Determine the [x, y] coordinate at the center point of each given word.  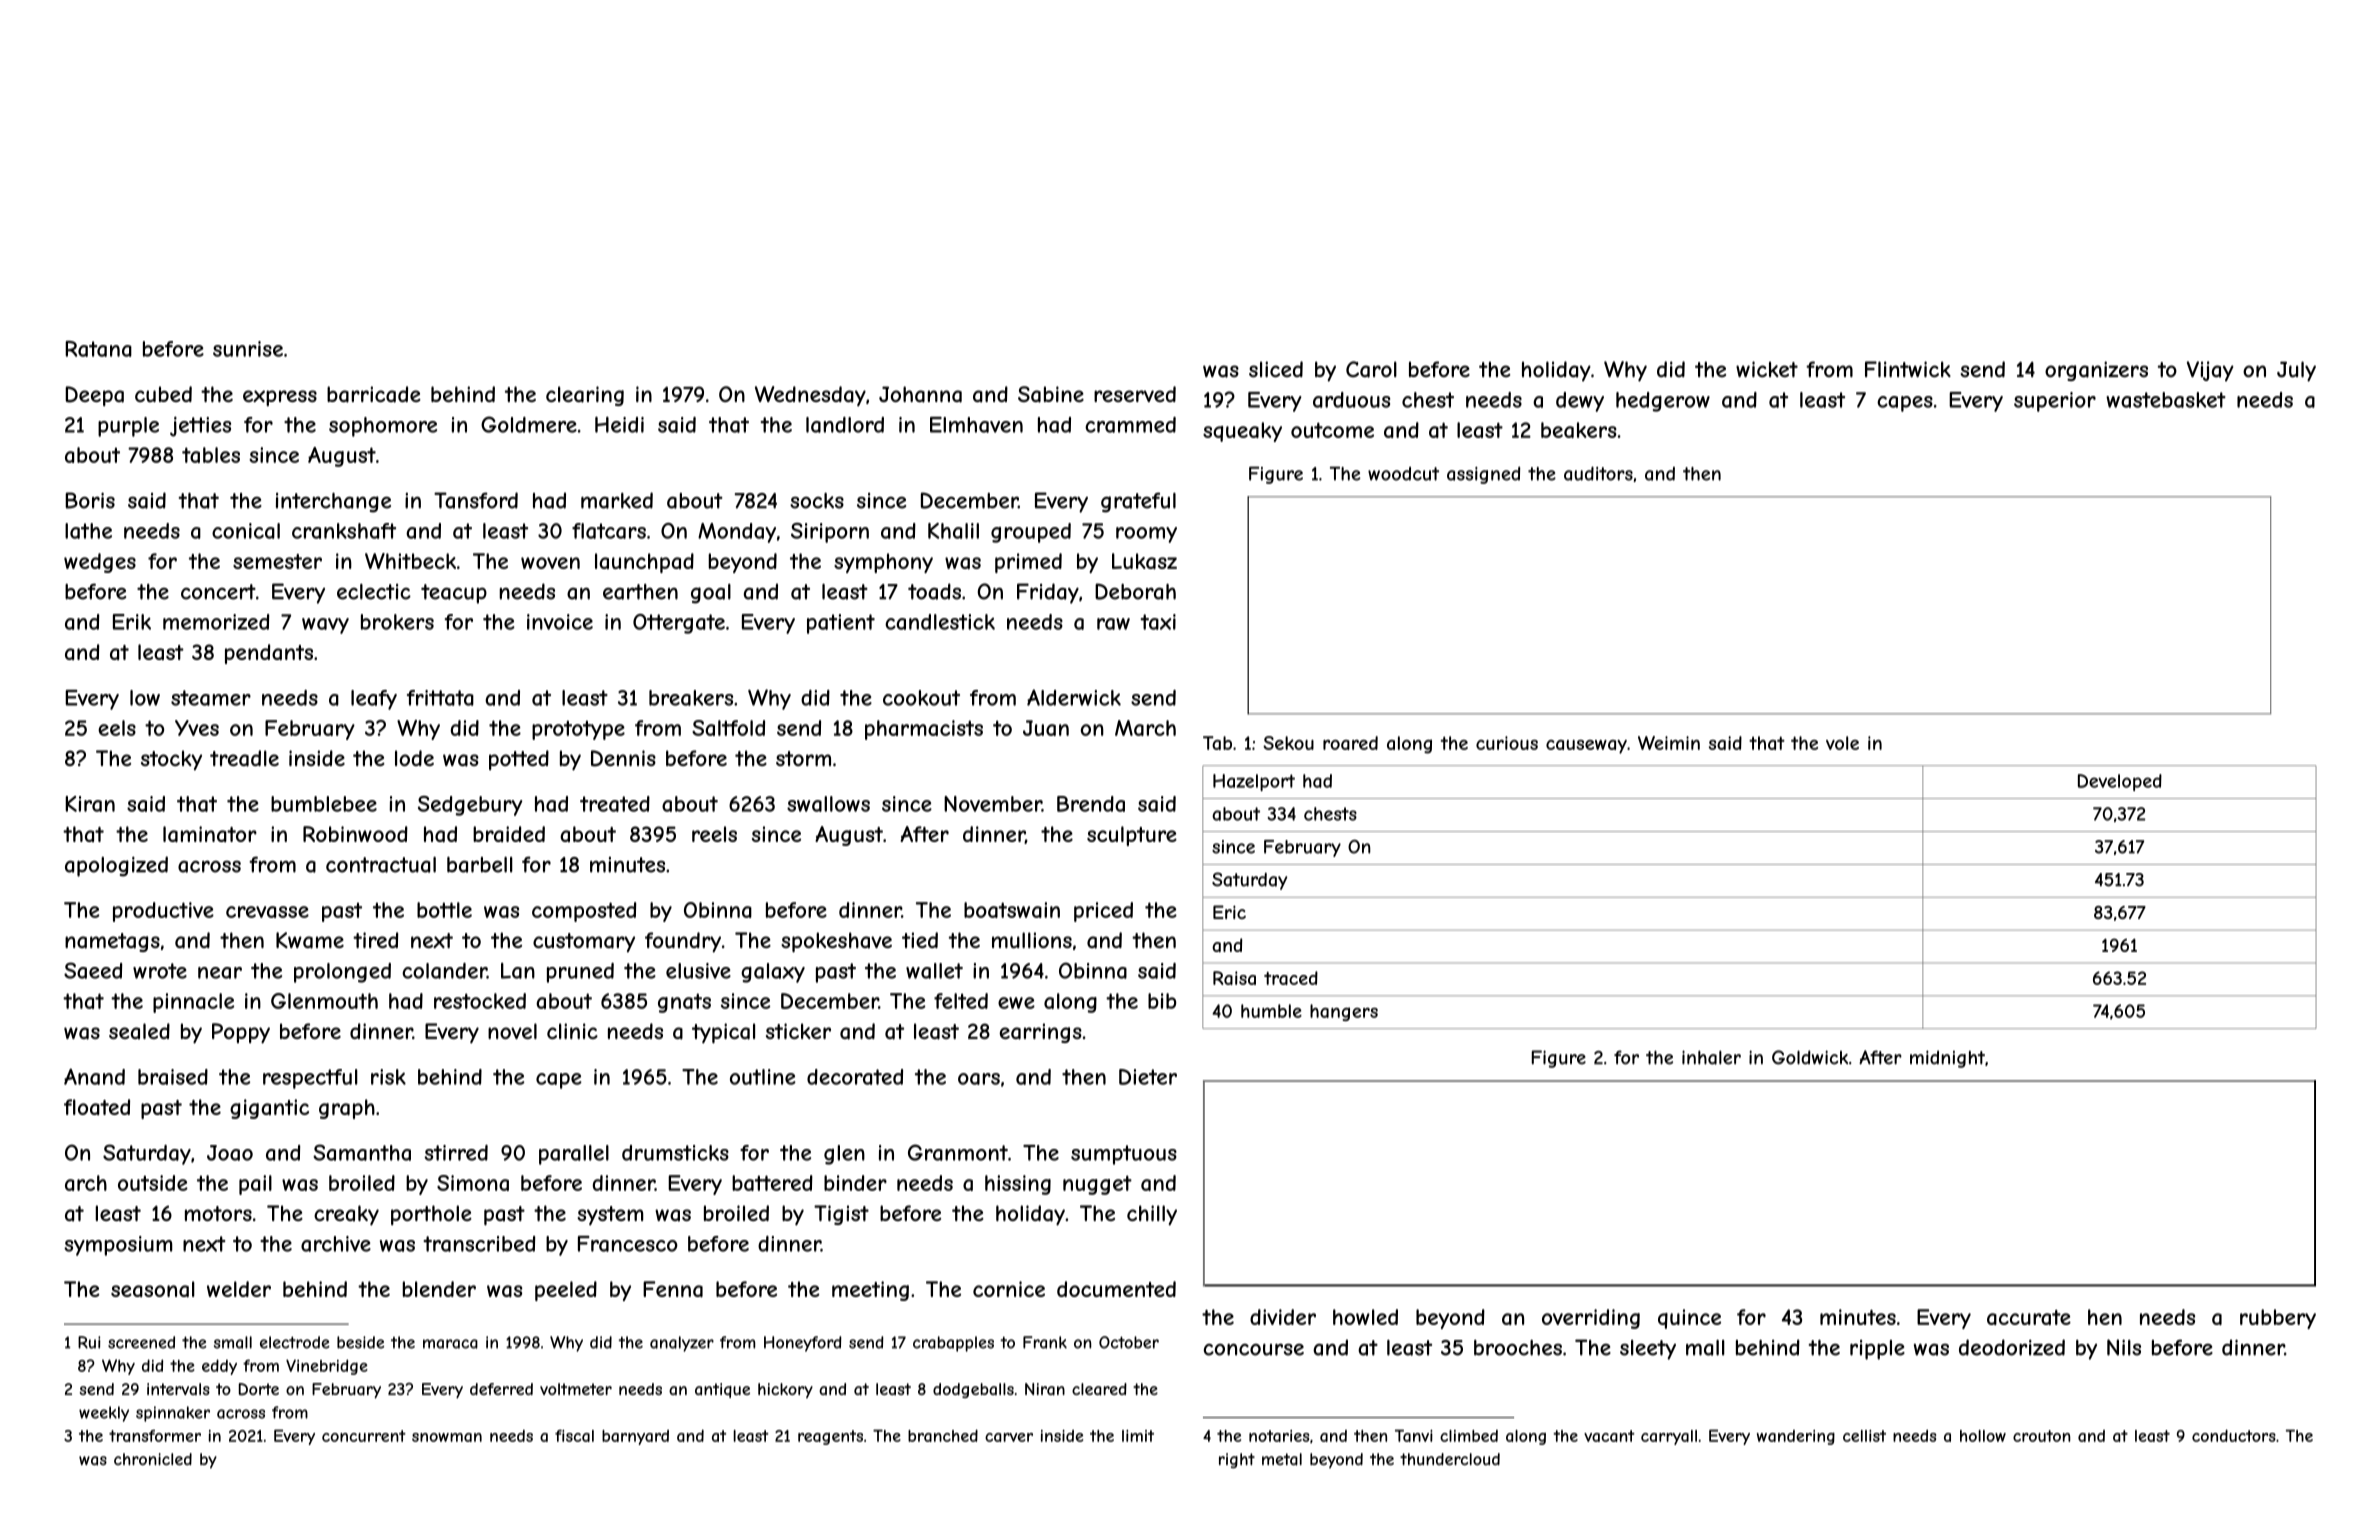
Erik [132, 622]
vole [1842, 743]
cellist [1864, 1436]
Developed [2120, 782]
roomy [1146, 535]
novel [512, 1031]
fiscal [574, 1436]
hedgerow [1663, 402]
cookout [921, 698]
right [1237, 1460]
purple [128, 427]
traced [1291, 978]
